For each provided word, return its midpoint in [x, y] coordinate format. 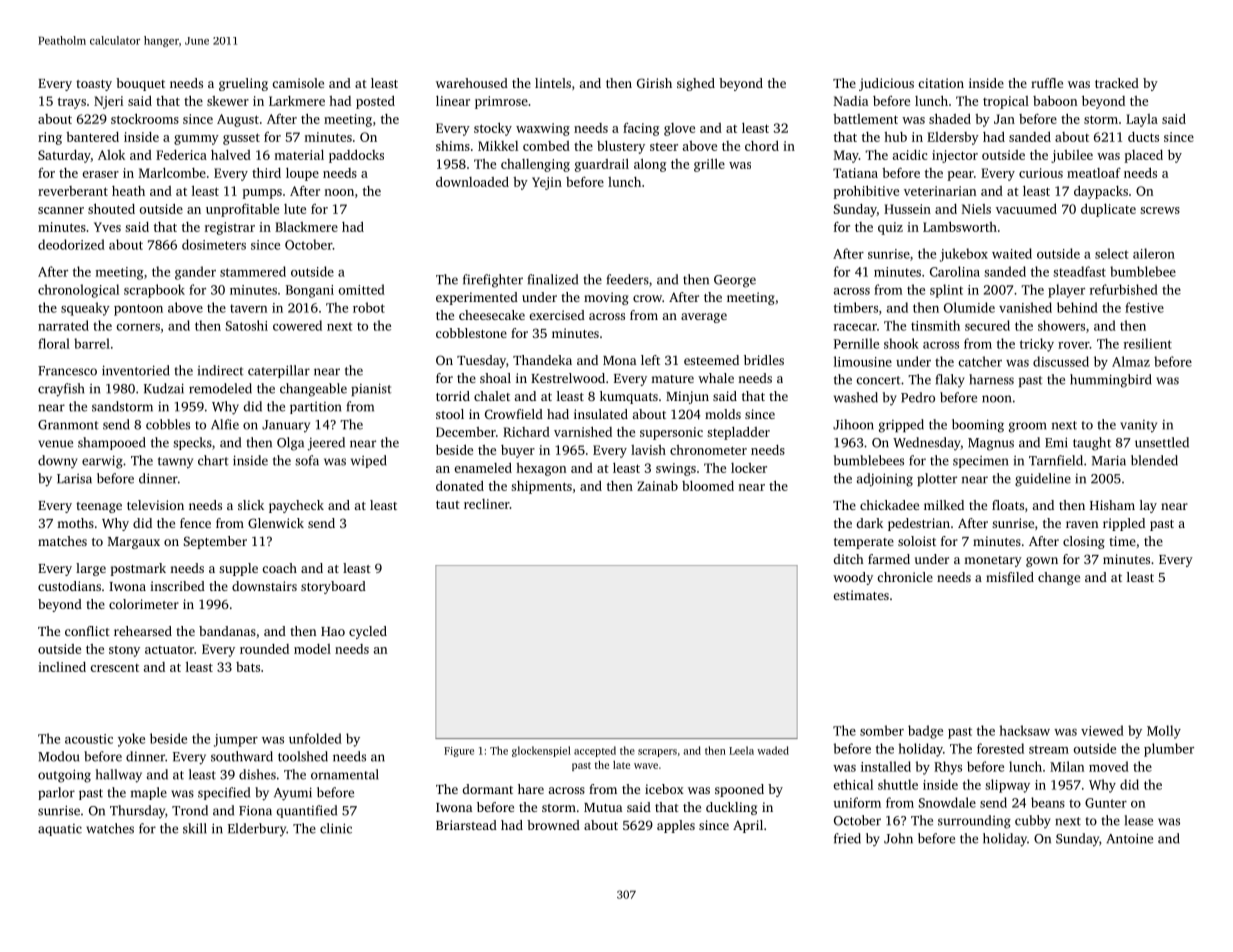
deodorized [71, 244]
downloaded [472, 182]
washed [856, 397]
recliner [487, 504]
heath [128, 191]
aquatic [60, 830]
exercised [557, 315]
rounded [264, 649]
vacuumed [1026, 209]
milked [944, 505]
